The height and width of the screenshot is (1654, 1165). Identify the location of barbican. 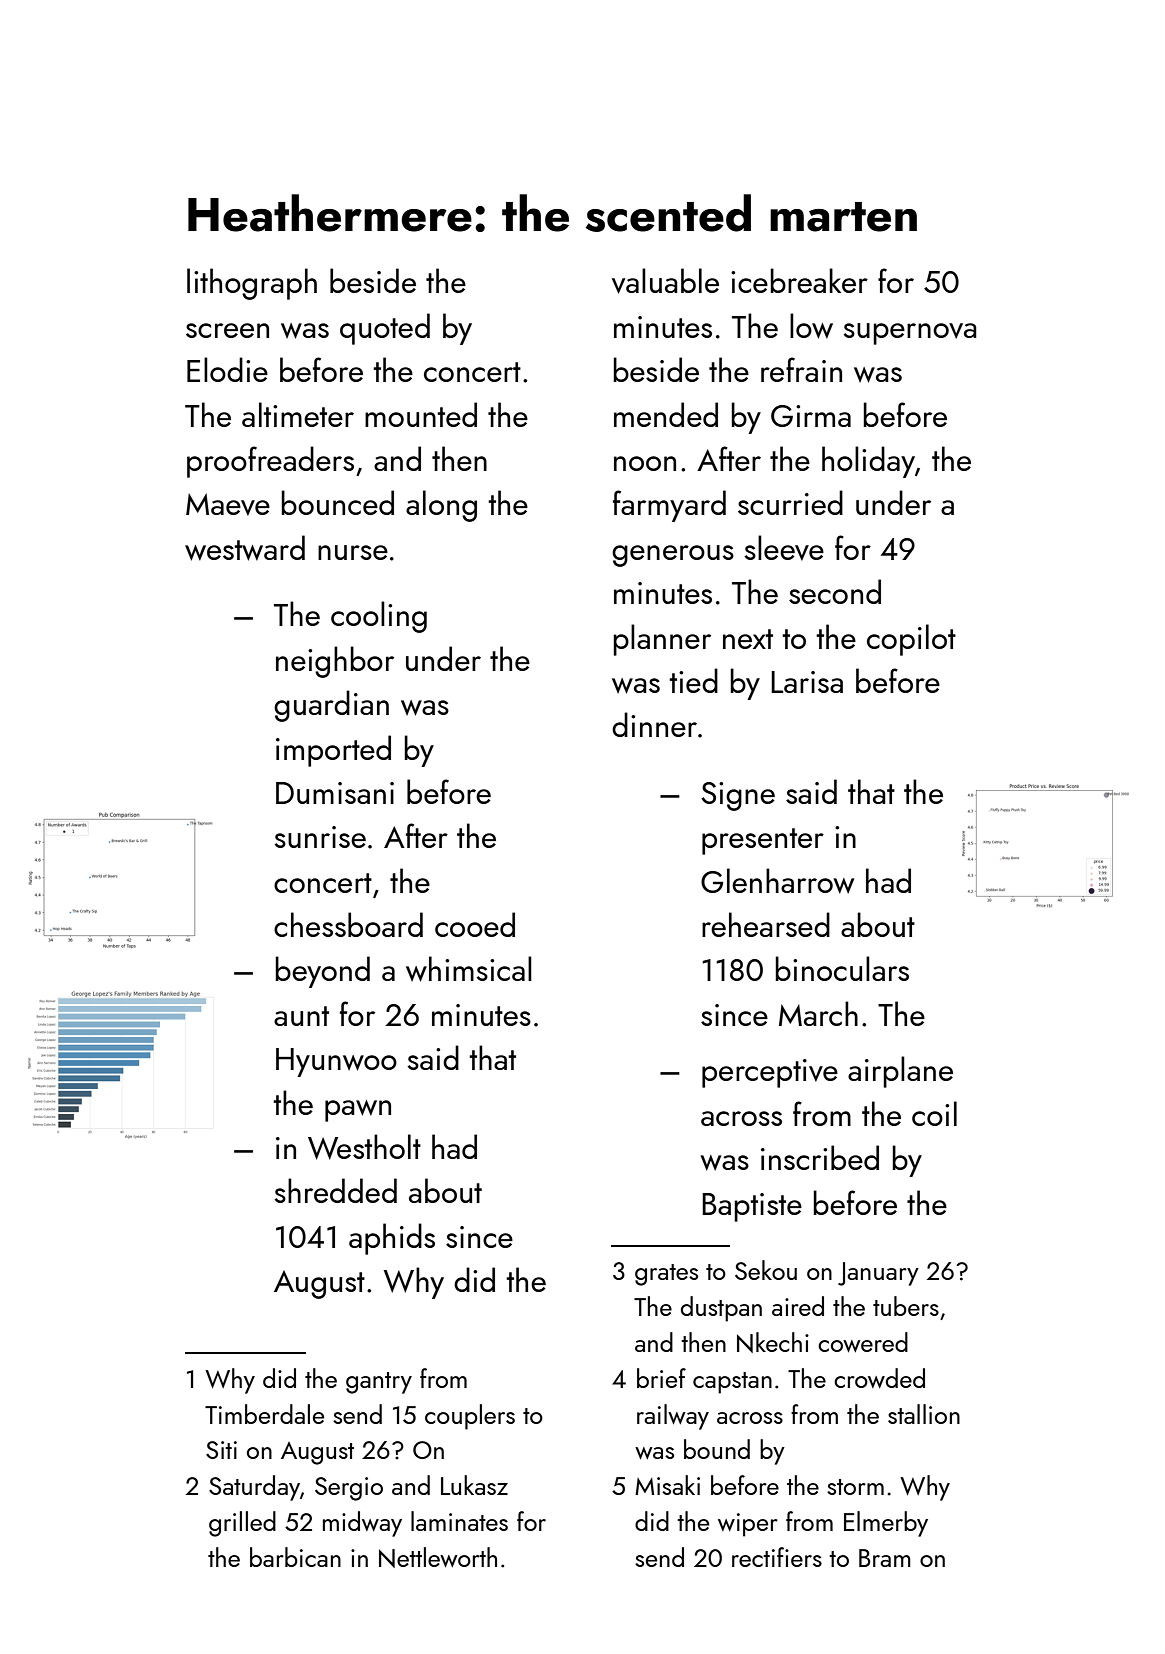
(295, 1557).
